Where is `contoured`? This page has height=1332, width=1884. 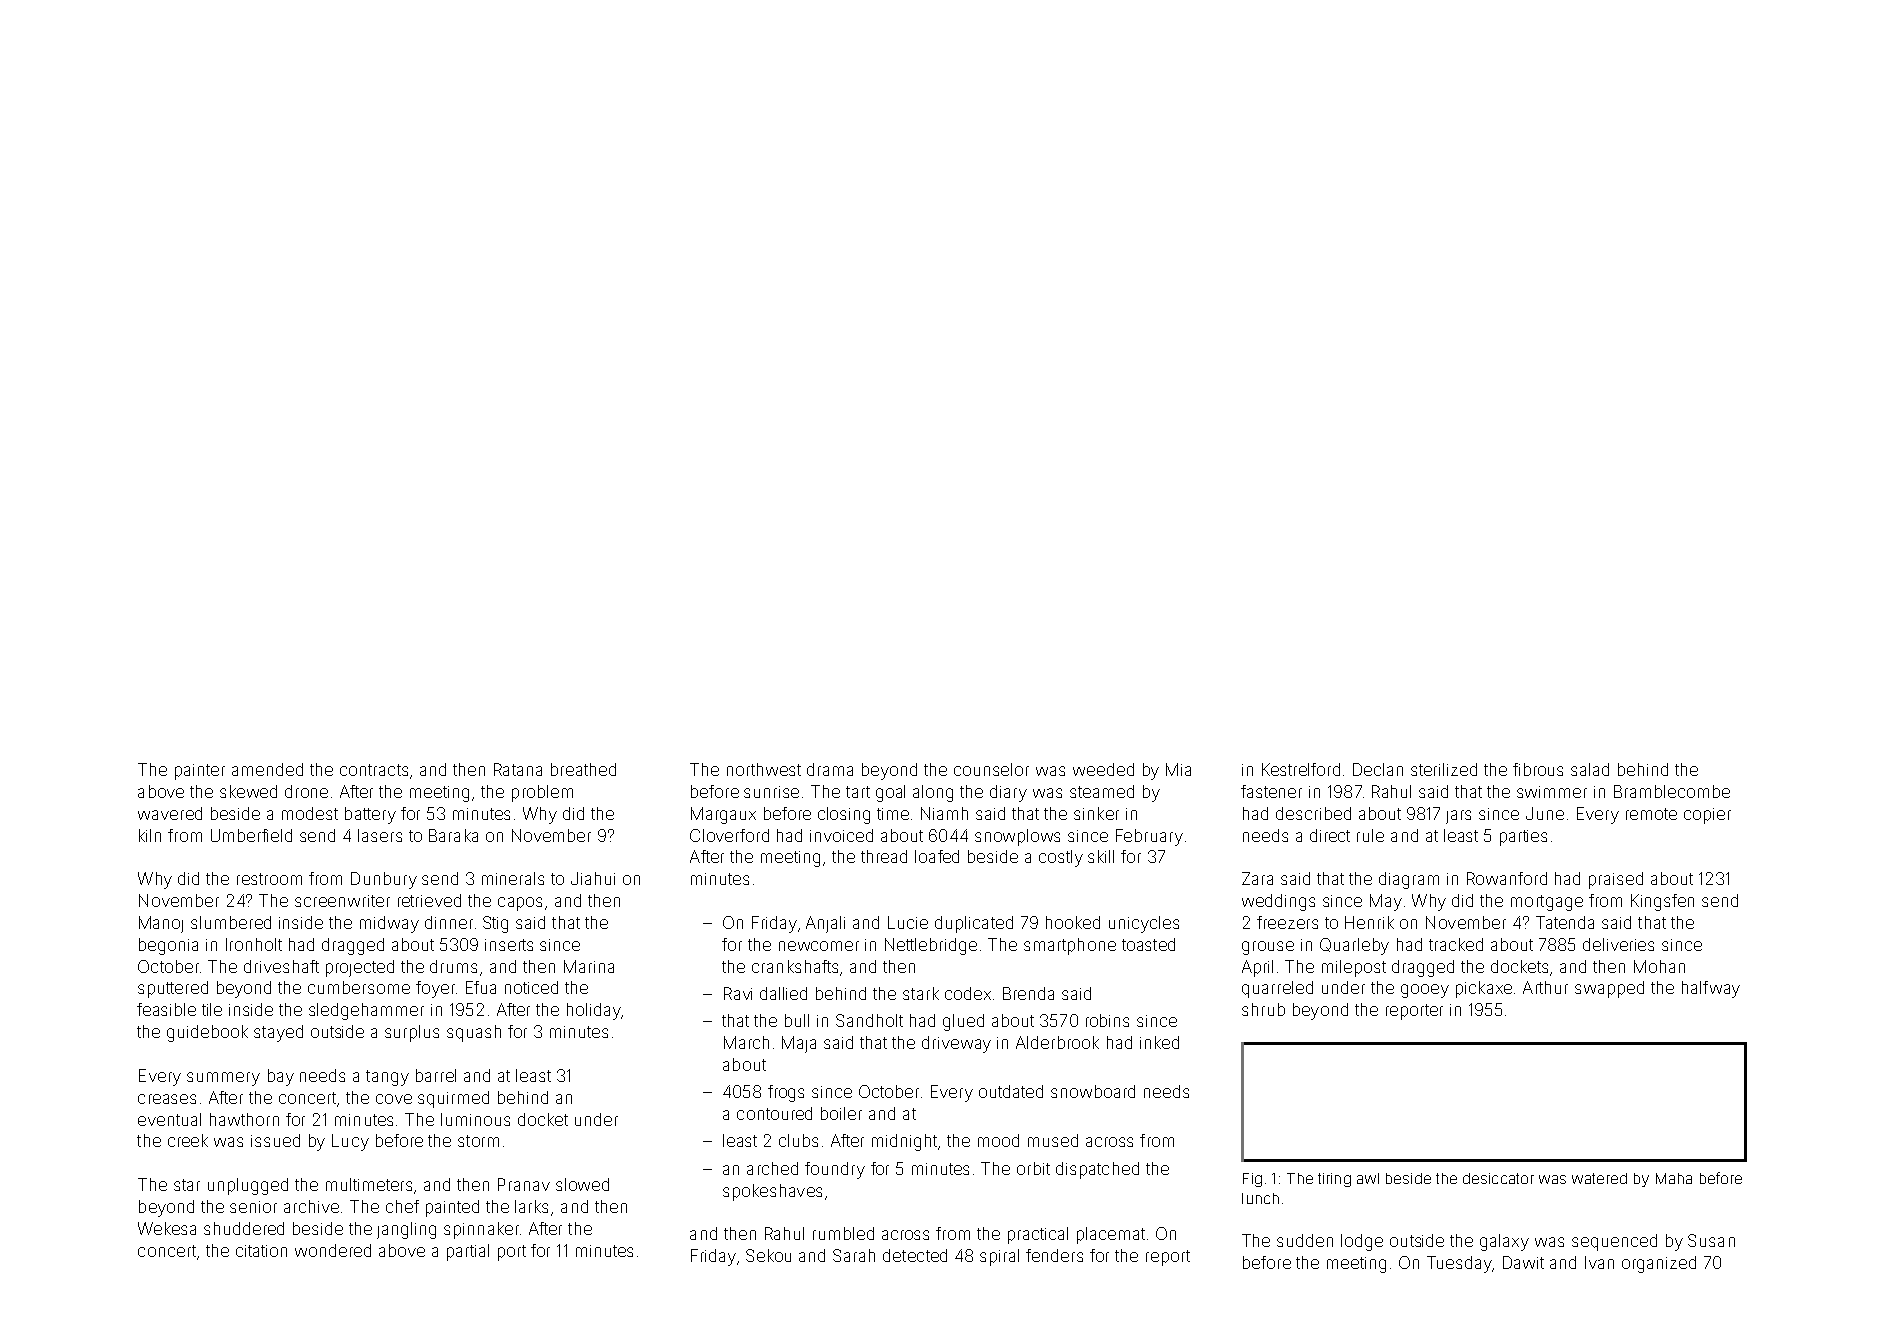
contoured is located at coordinates (774, 1113).
